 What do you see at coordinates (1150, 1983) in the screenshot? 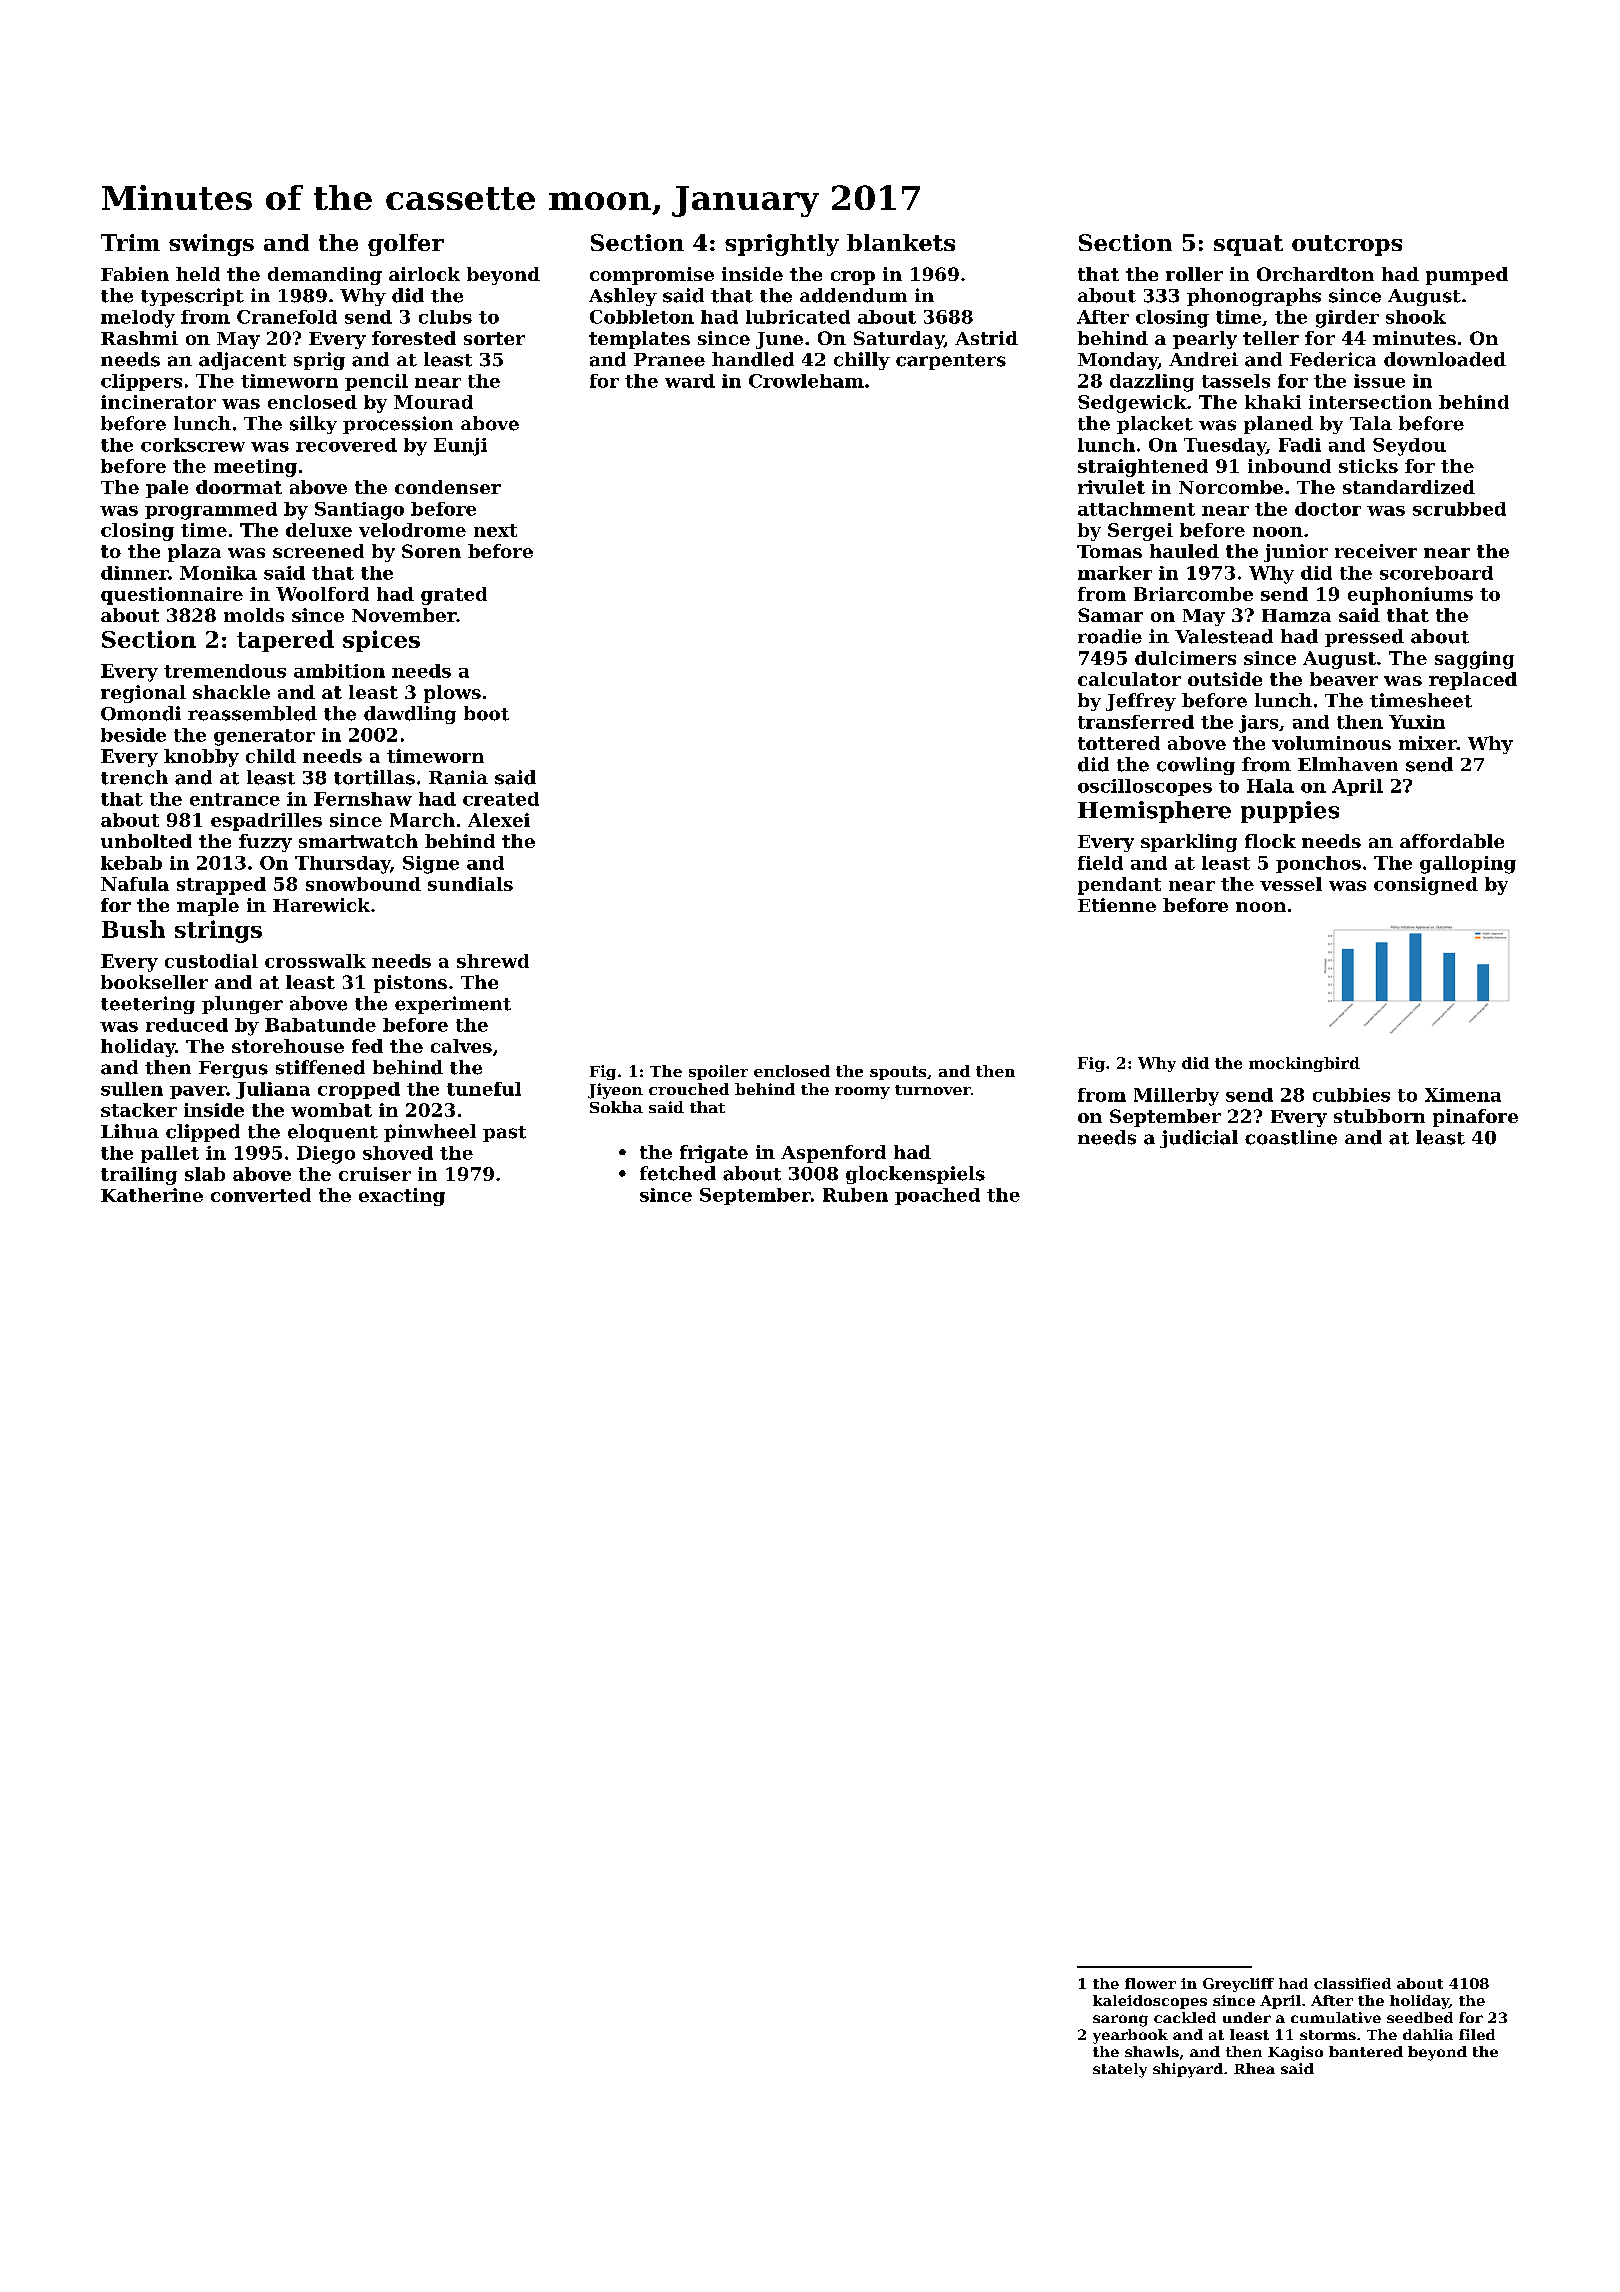
I see `flower` at bounding box center [1150, 1983].
